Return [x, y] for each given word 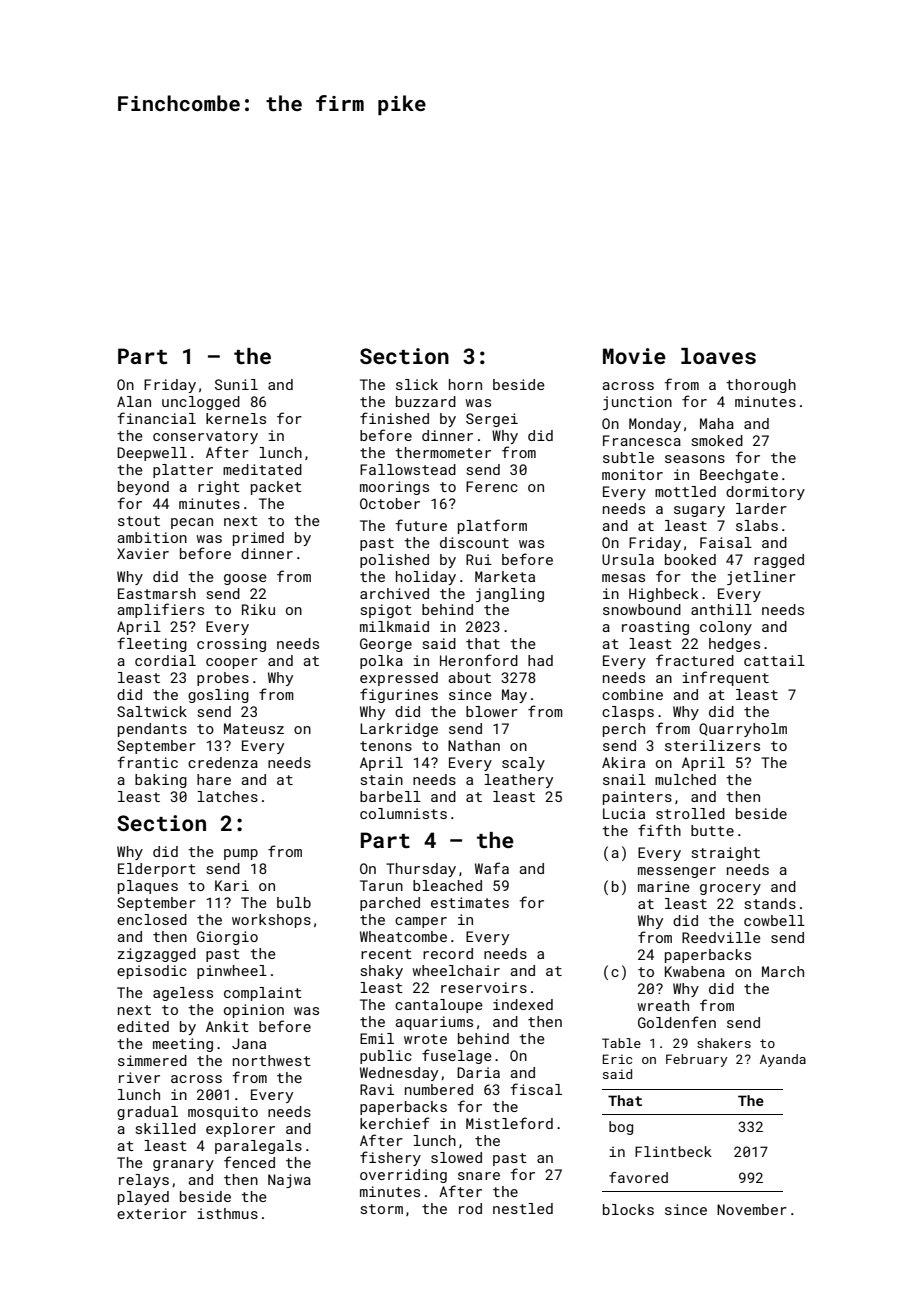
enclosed [152, 919]
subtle [628, 457]
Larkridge [399, 730]
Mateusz [254, 728]
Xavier [143, 553]
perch [624, 730]
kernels [236, 418]
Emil [377, 1038]
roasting [655, 628]
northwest [272, 1060]
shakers [724, 1043]
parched [390, 904]
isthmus [227, 1213]
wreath [663, 1005]
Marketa [505, 576]
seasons [695, 459]
